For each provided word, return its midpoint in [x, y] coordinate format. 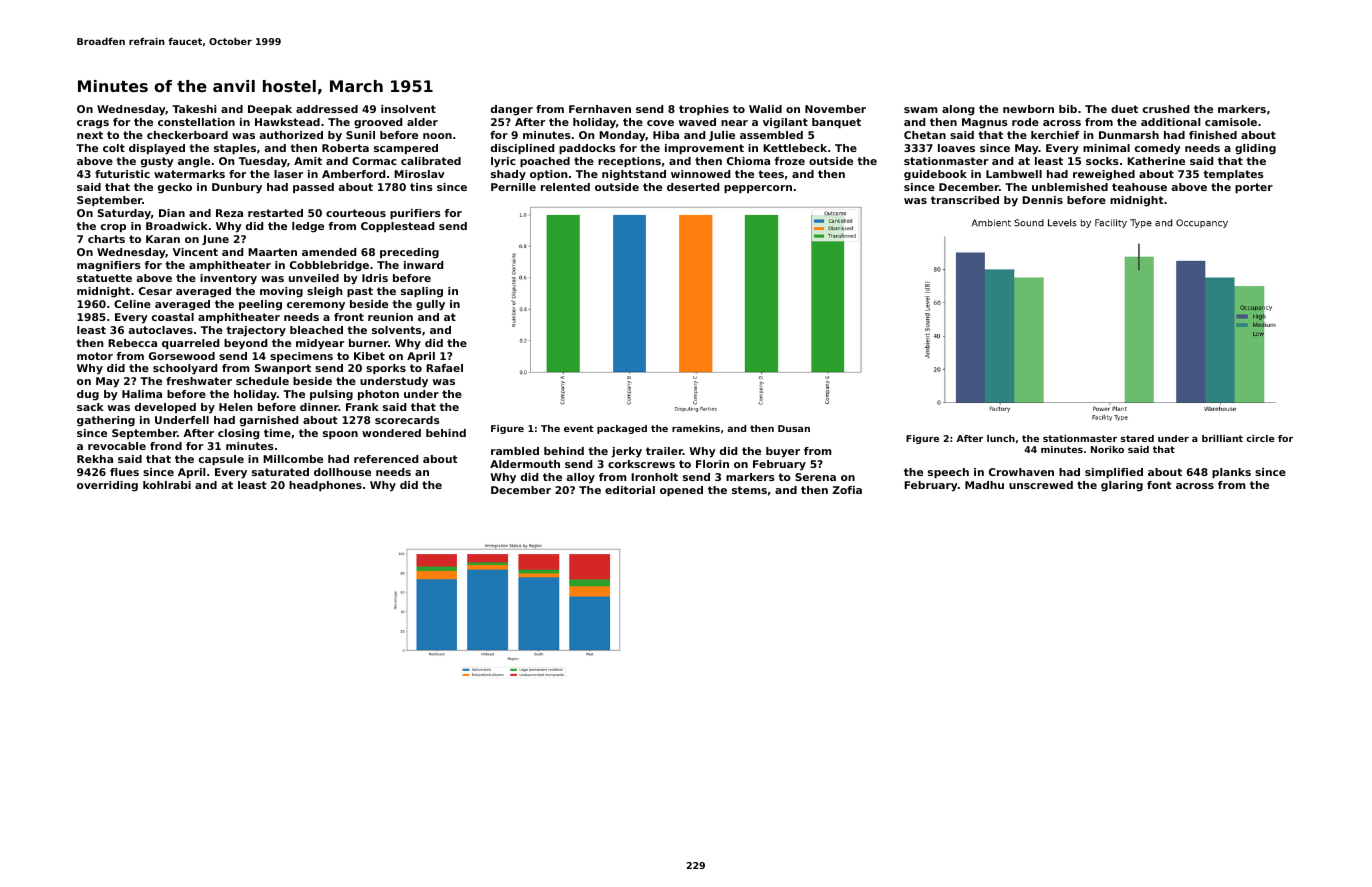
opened [681, 491]
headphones [325, 486]
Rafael [444, 368]
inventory [228, 279]
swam [921, 110]
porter [1254, 188]
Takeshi [194, 109]
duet [1124, 109]
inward [423, 265]
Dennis [1042, 200]
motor [95, 356]
